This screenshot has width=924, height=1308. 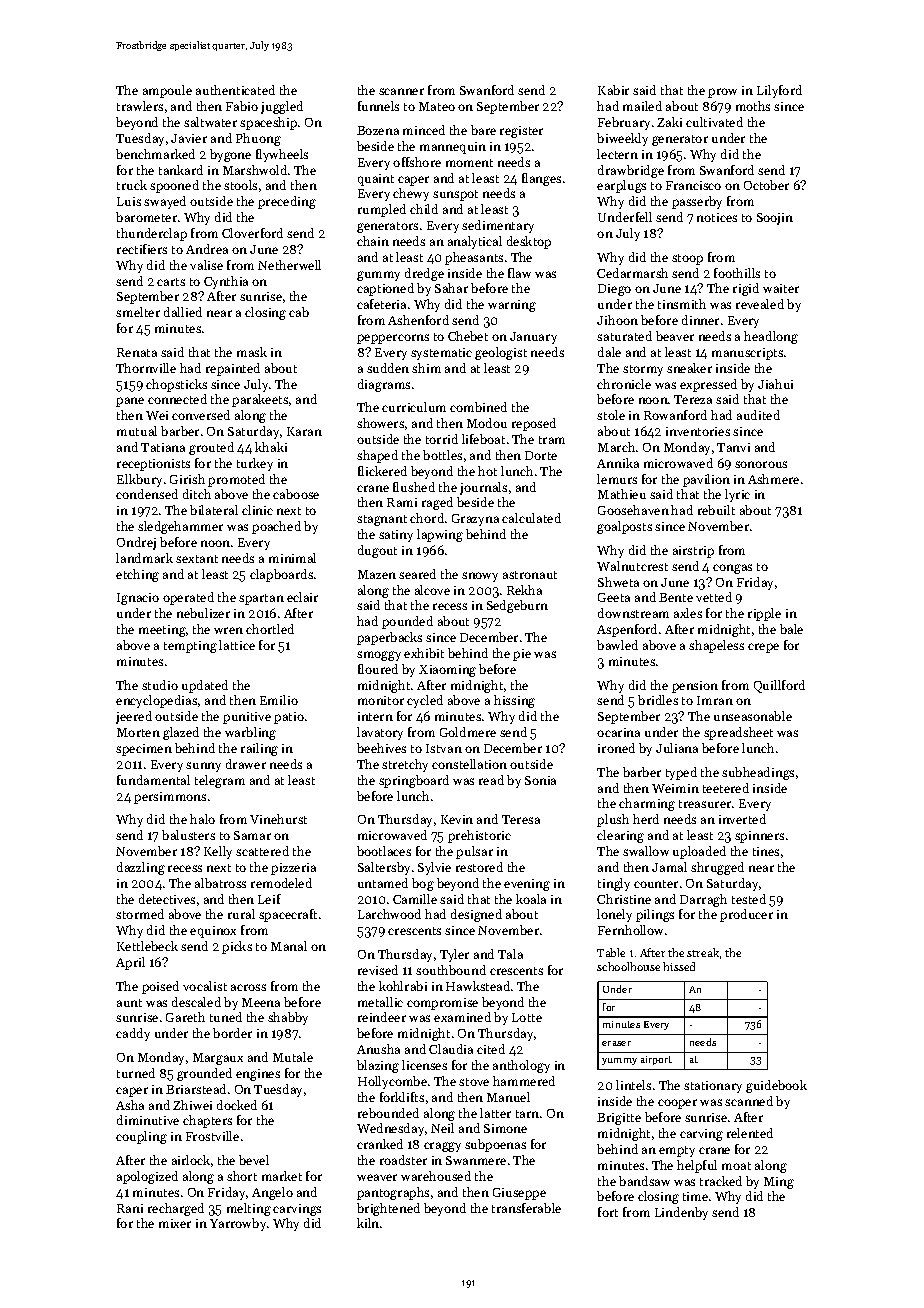 I want to click on grouted, so click(x=211, y=448).
